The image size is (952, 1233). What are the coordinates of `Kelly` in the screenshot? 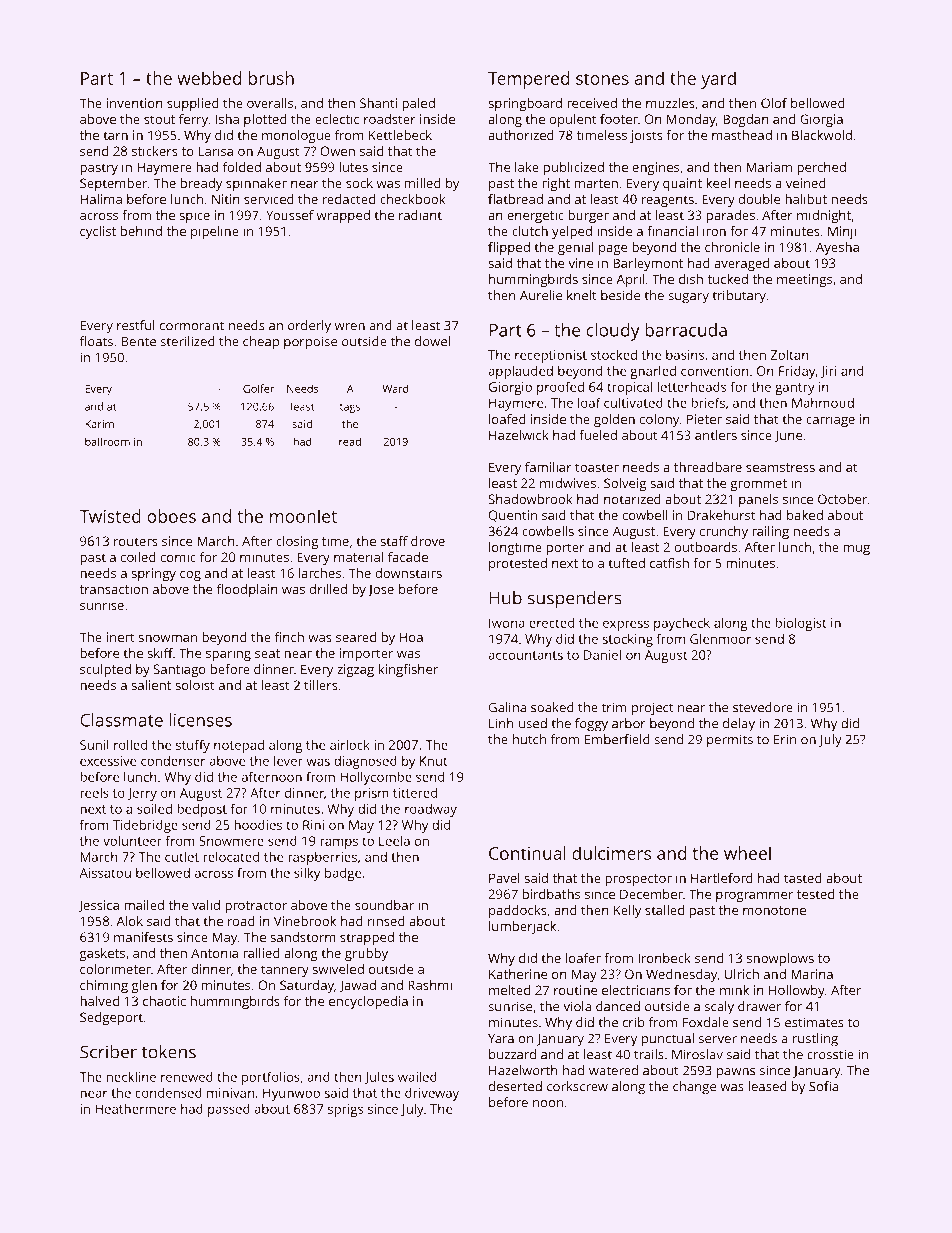 It's located at (627, 911).
